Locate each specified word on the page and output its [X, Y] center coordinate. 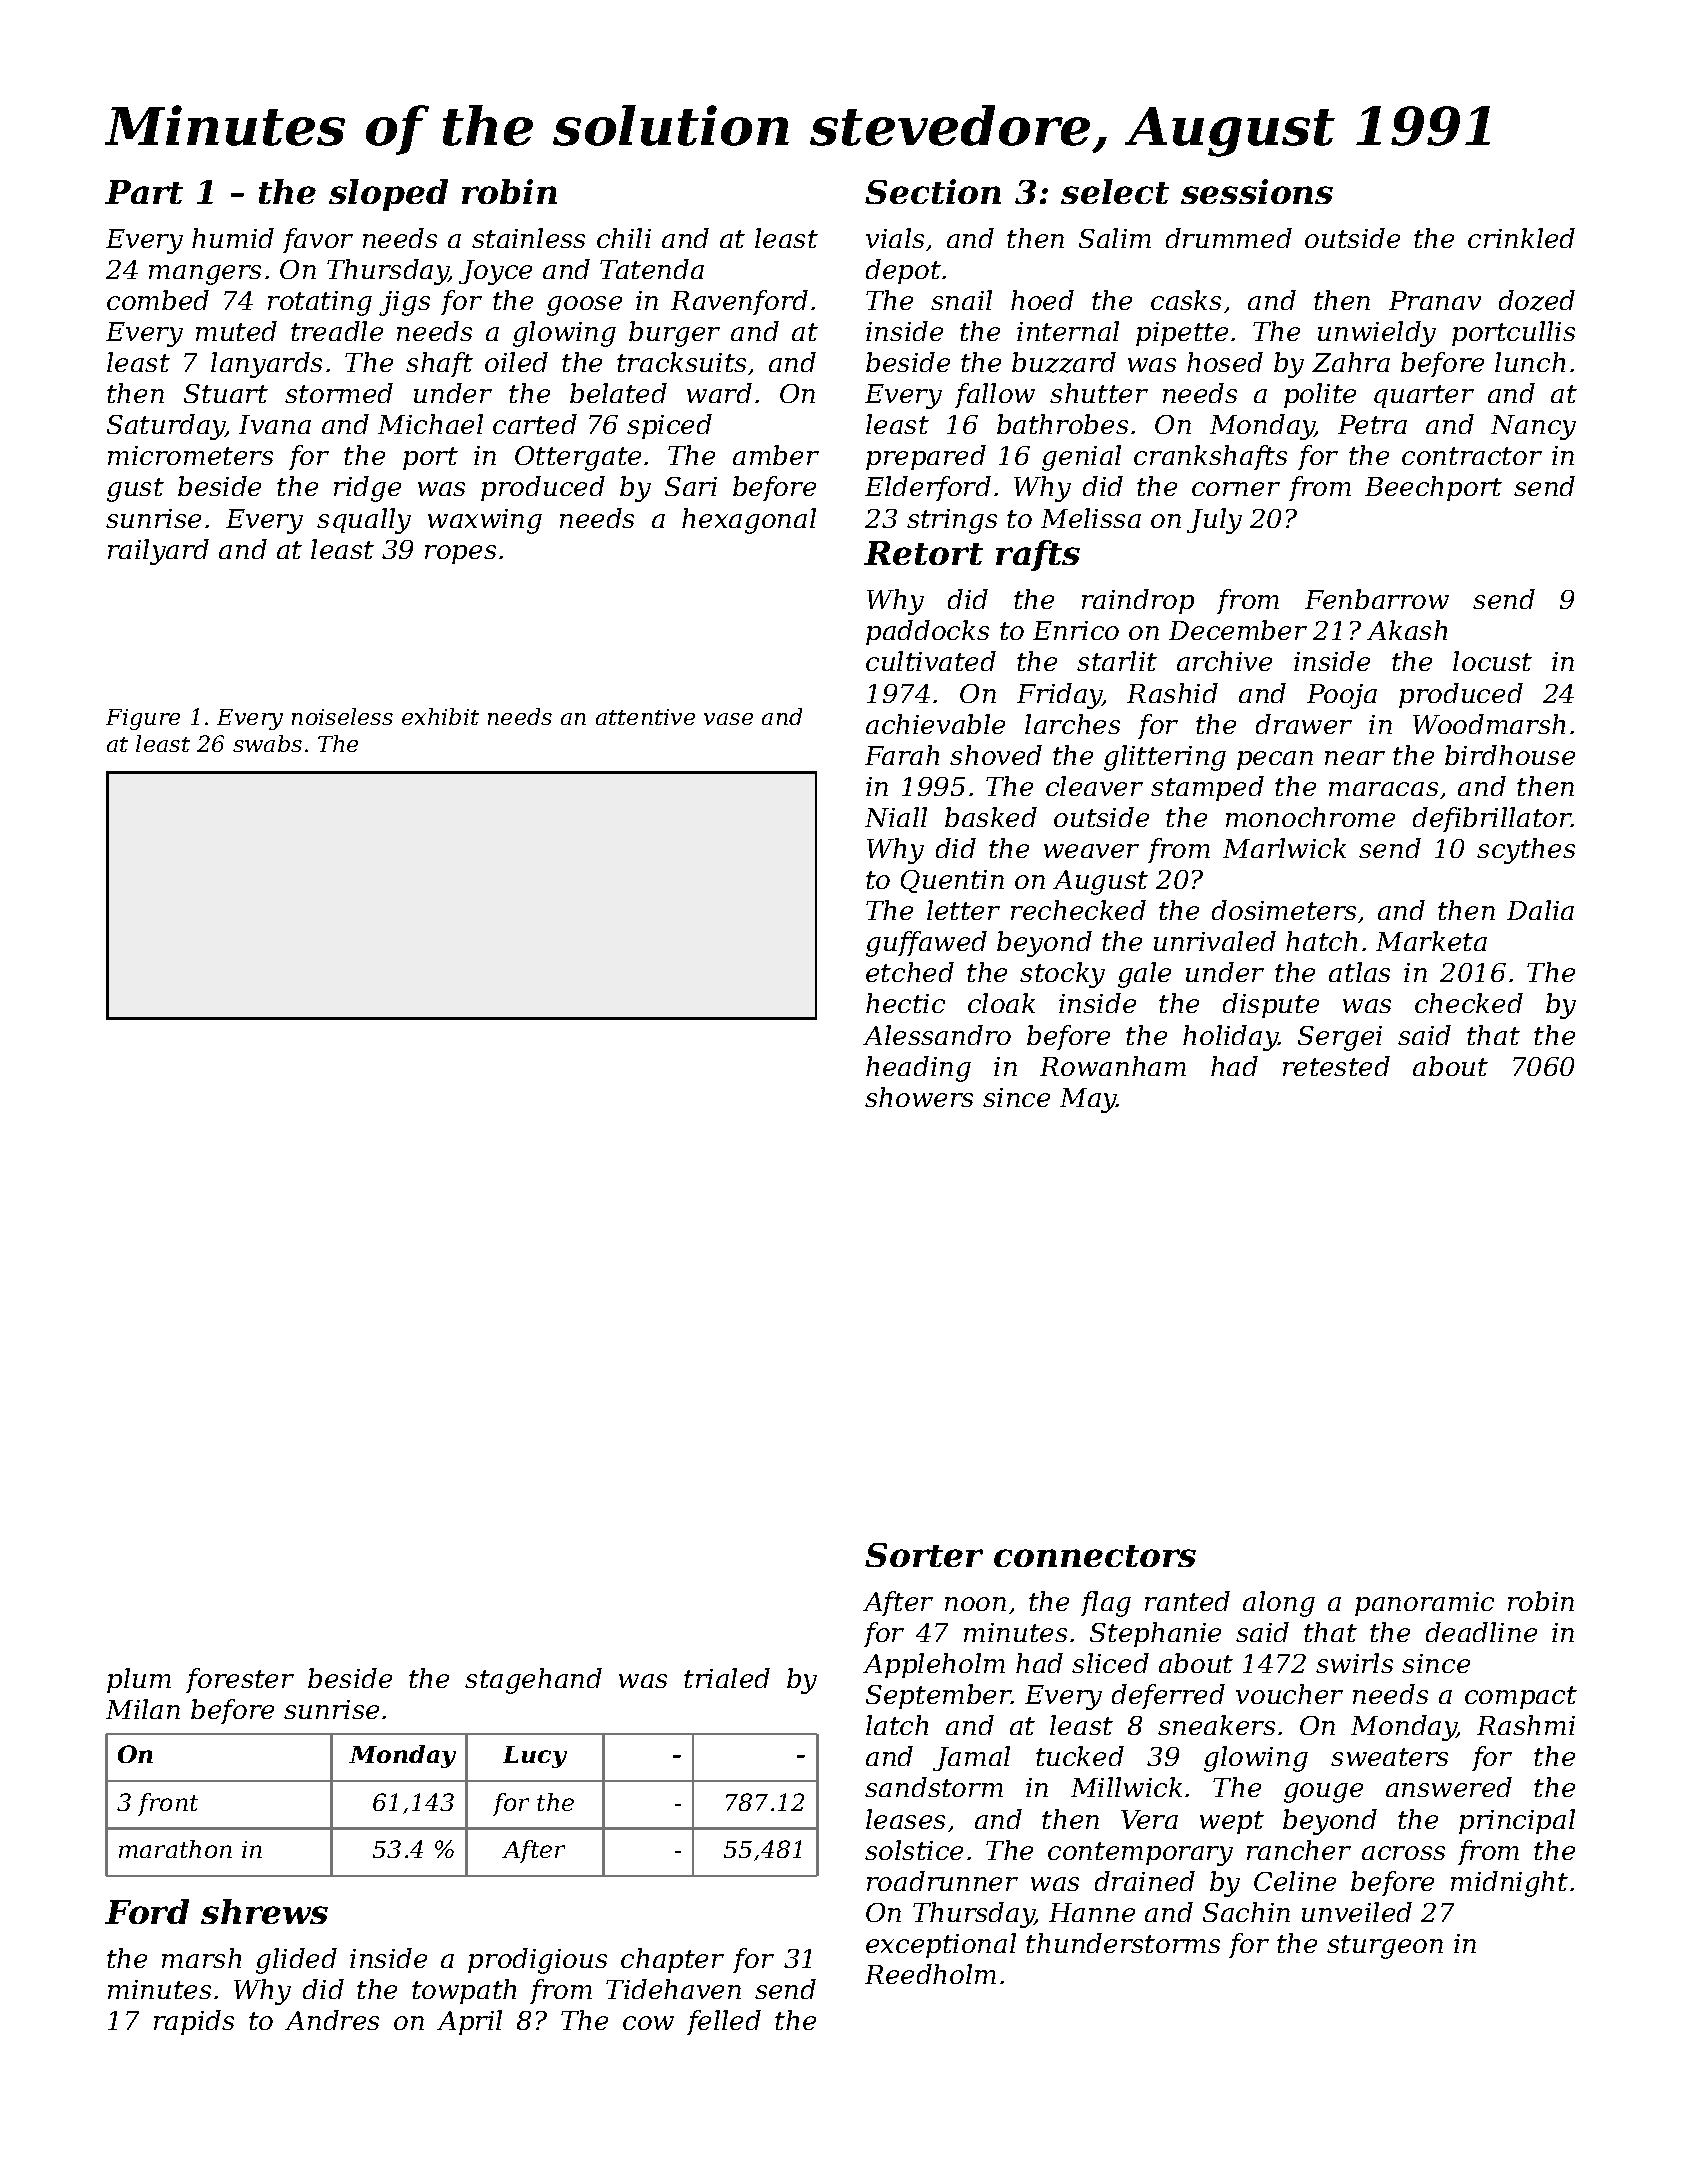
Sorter [924, 1555]
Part [144, 192]
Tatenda [652, 269]
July [1214, 521]
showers [919, 1097]
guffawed [926, 944]
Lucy [535, 1757]
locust [1492, 661]
